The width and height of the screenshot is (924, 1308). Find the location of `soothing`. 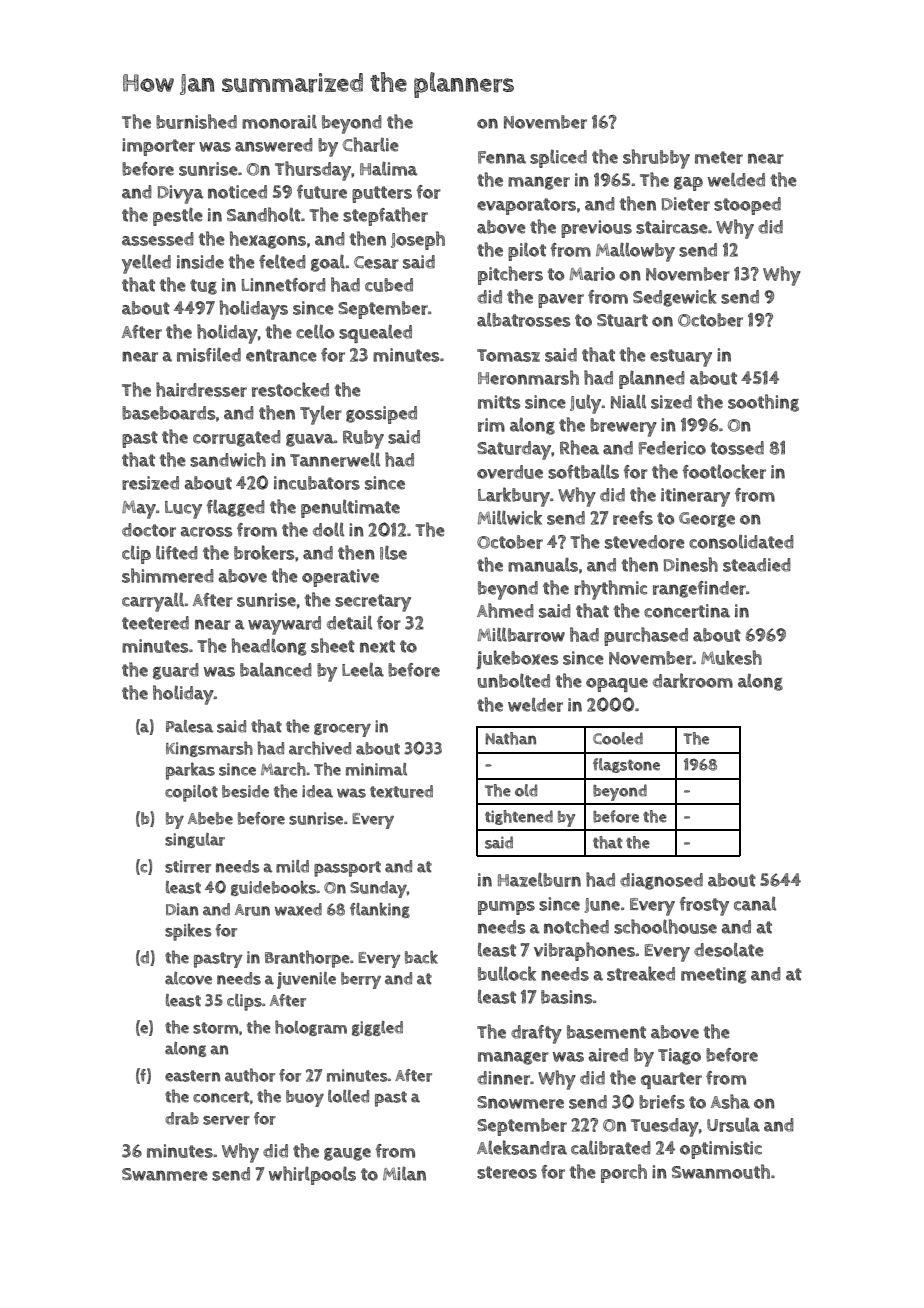

soothing is located at coordinates (763, 403).
